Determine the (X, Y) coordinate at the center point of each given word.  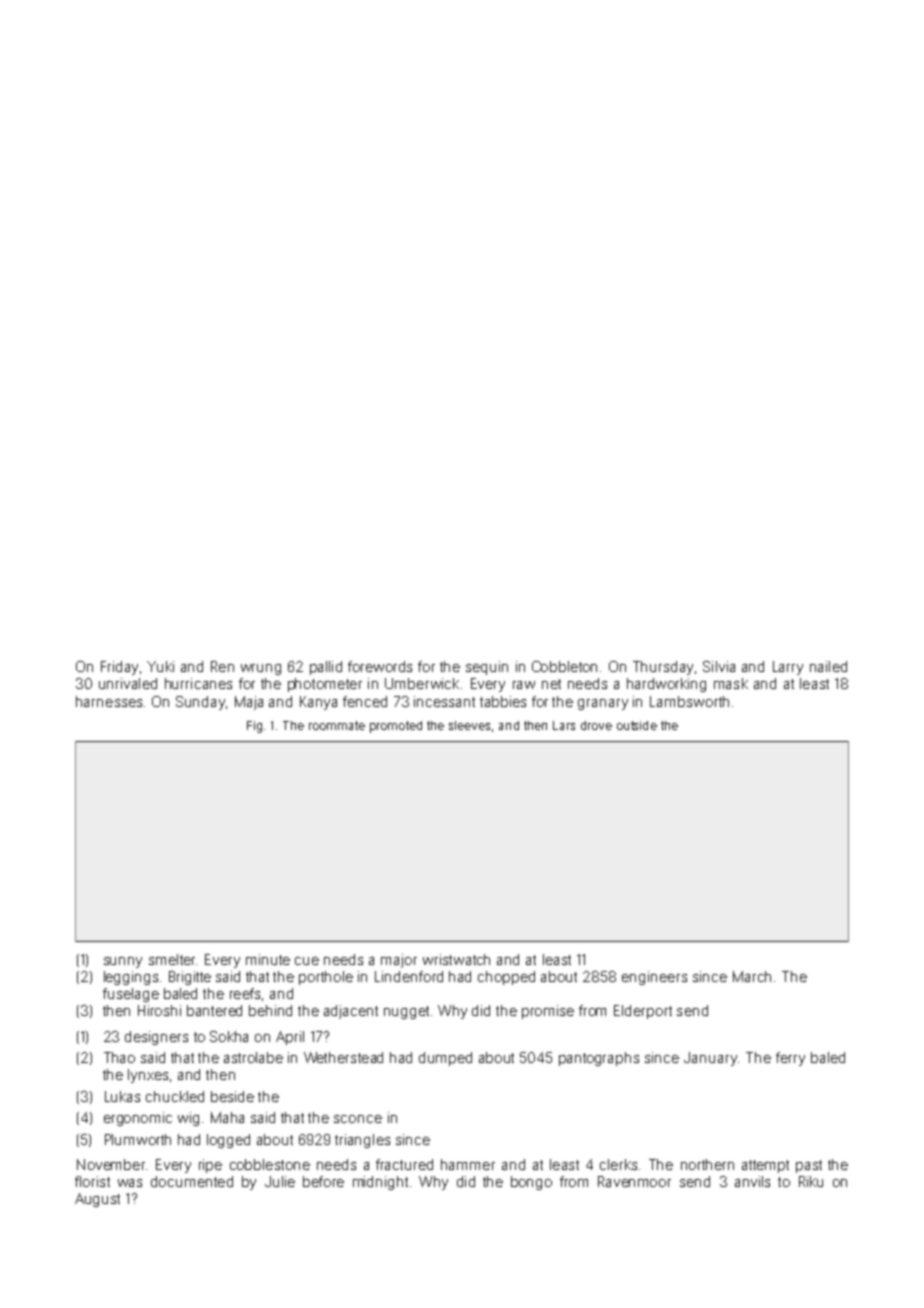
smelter (172, 959)
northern (707, 1164)
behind (270, 1010)
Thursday (663, 668)
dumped (445, 1059)
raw (524, 685)
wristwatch (456, 959)
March (752, 976)
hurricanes (198, 683)
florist (92, 1181)
